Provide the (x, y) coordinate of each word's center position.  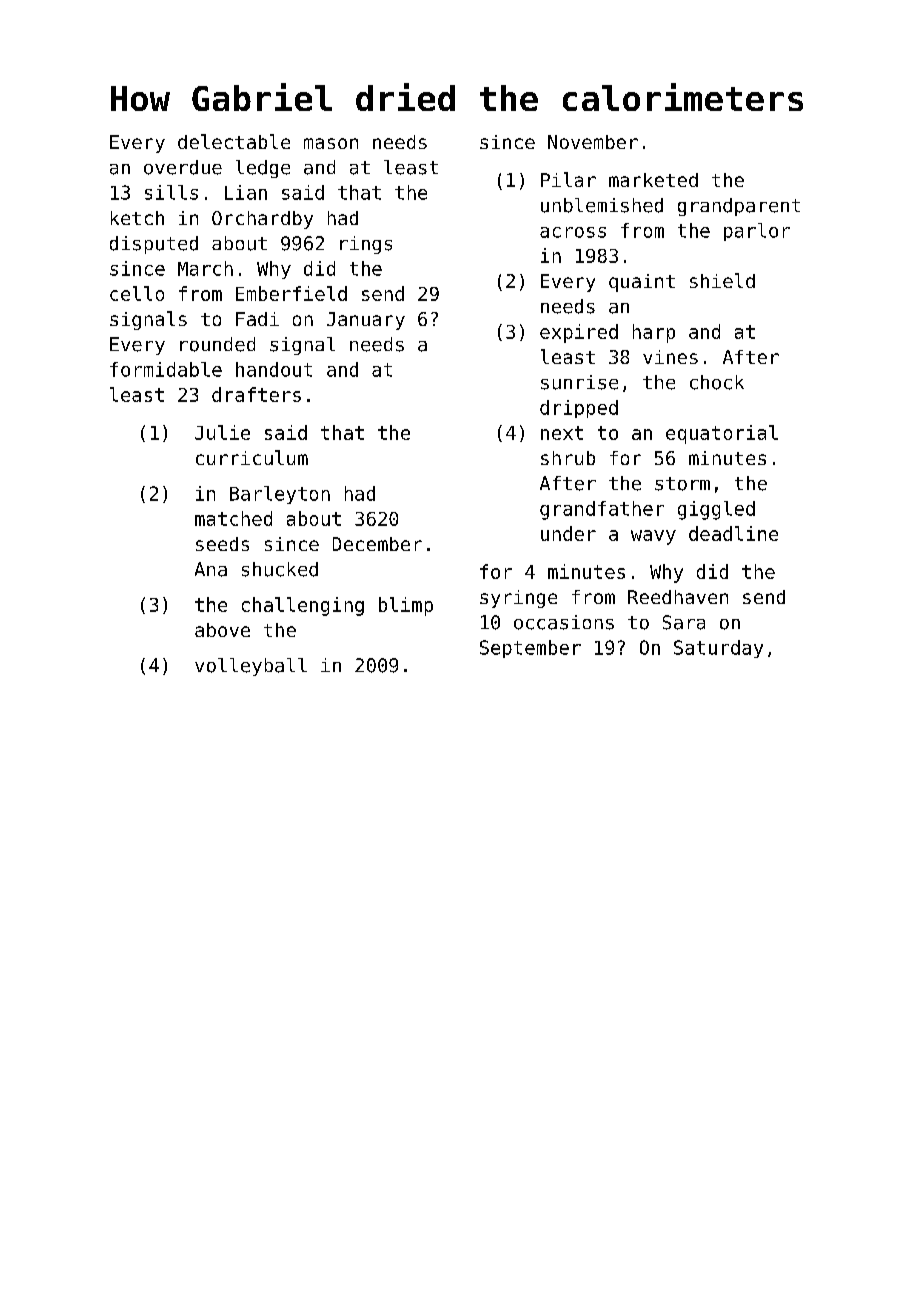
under (568, 533)
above (222, 630)
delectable (234, 141)
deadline (733, 533)
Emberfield (291, 293)
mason (331, 143)
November (593, 142)
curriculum (252, 457)
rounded (217, 344)
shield (722, 280)
